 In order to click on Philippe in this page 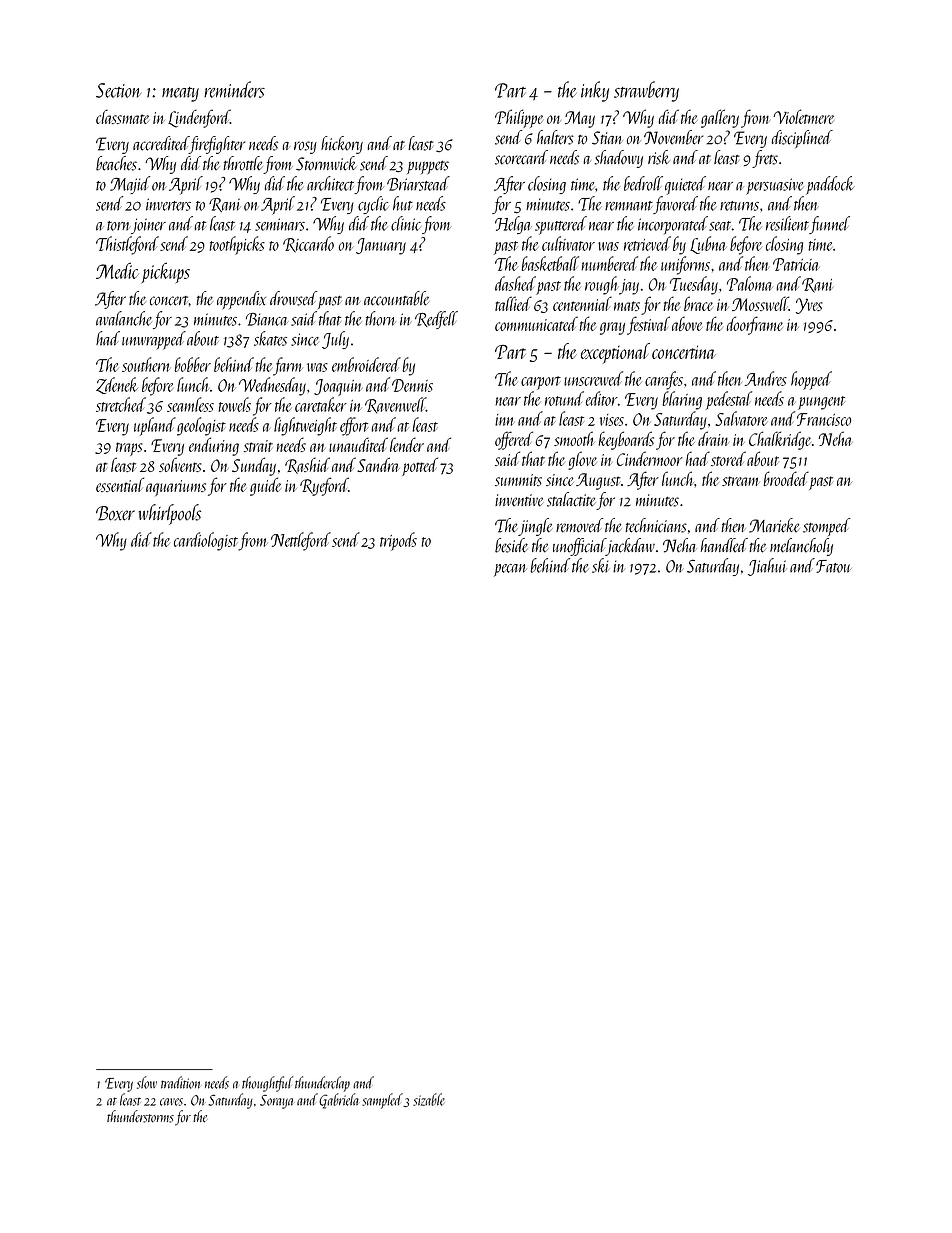, I will do `click(519, 118)`.
